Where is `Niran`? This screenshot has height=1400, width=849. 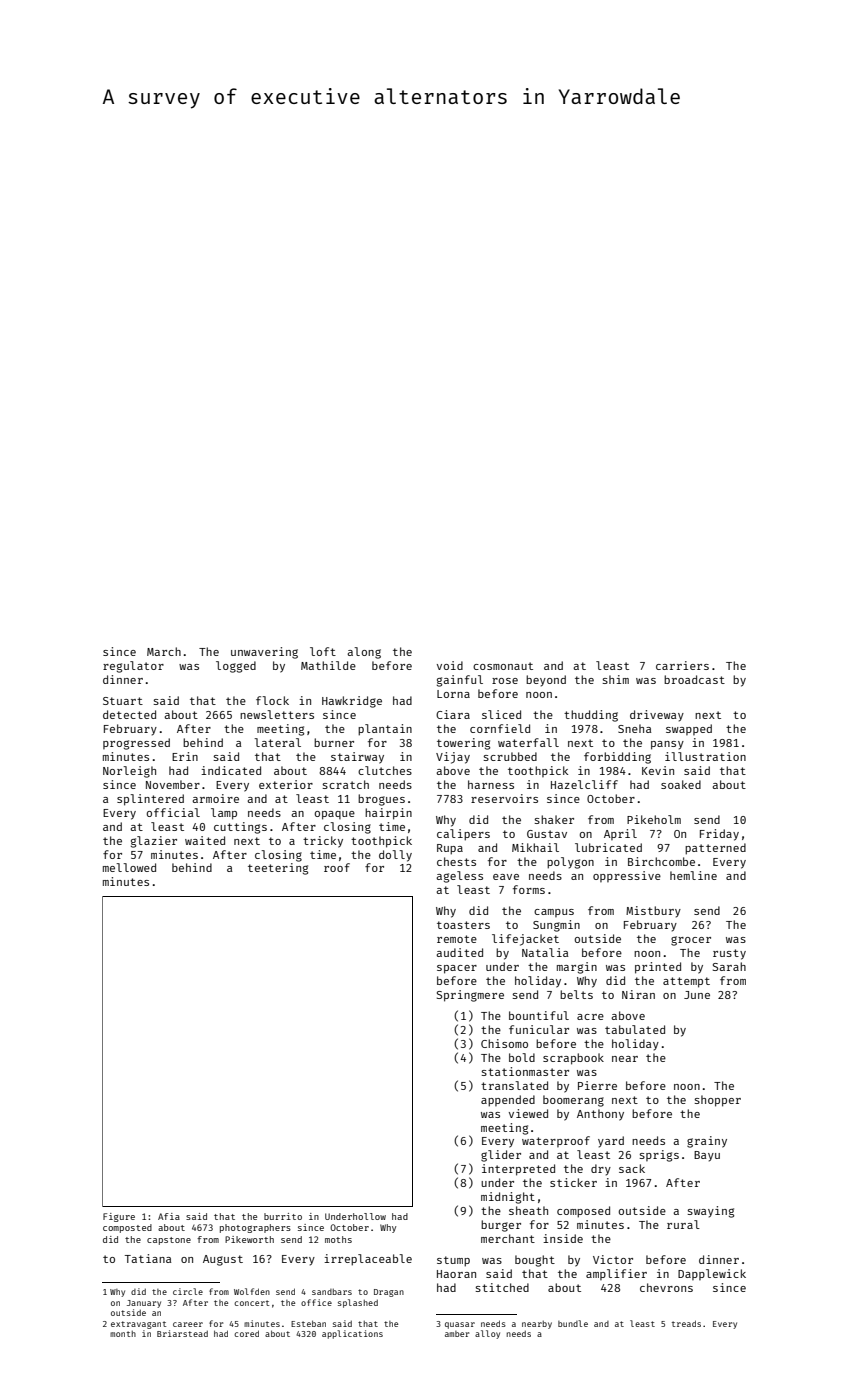 Niran is located at coordinates (638, 994).
